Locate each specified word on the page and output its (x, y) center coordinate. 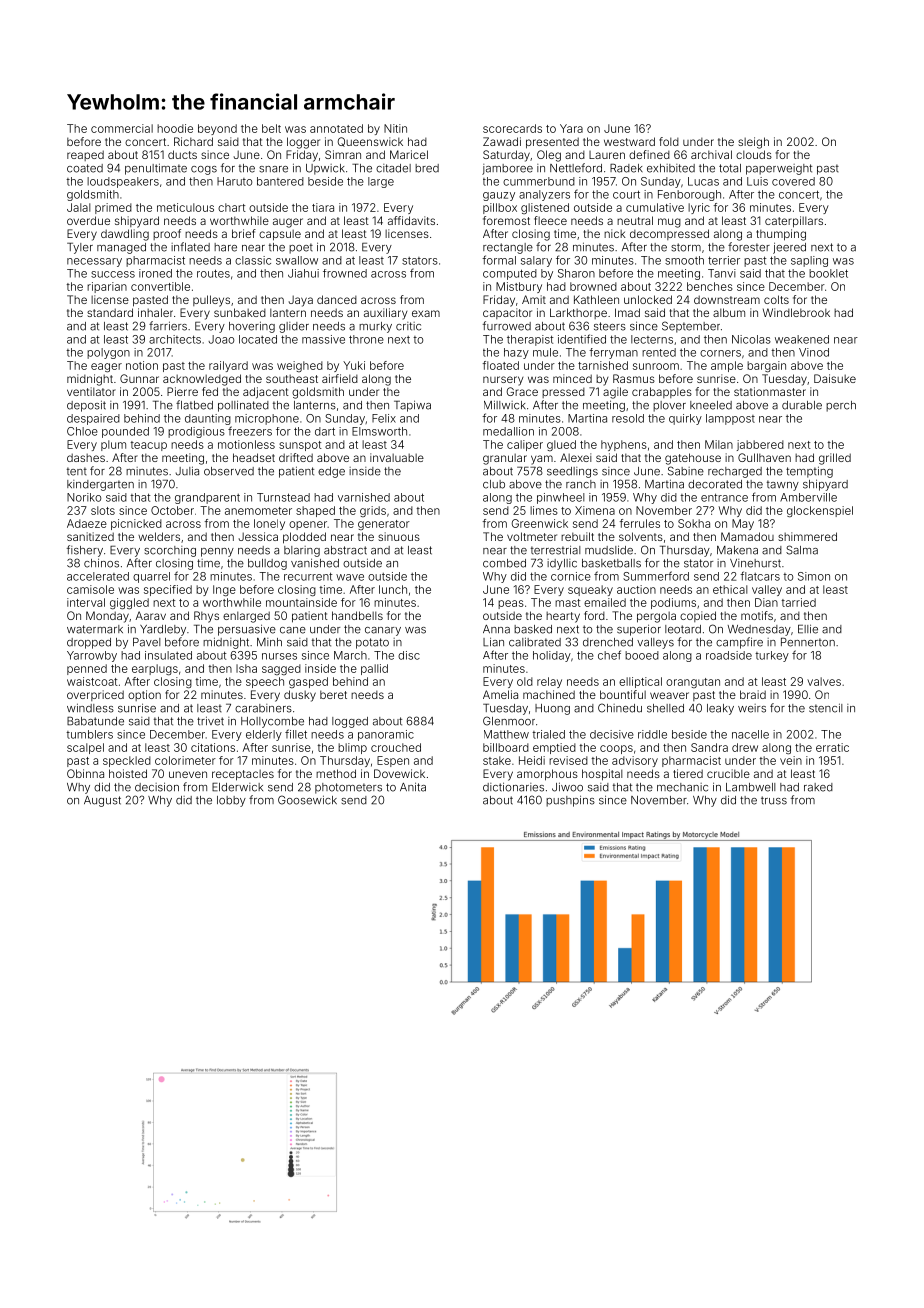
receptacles (243, 775)
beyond (217, 129)
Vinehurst (755, 563)
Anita (413, 787)
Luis (757, 181)
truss (774, 800)
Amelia (500, 694)
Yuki (354, 365)
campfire (739, 643)
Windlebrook (796, 312)
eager (106, 367)
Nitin (395, 128)
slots (103, 510)
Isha (246, 668)
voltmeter (532, 536)
